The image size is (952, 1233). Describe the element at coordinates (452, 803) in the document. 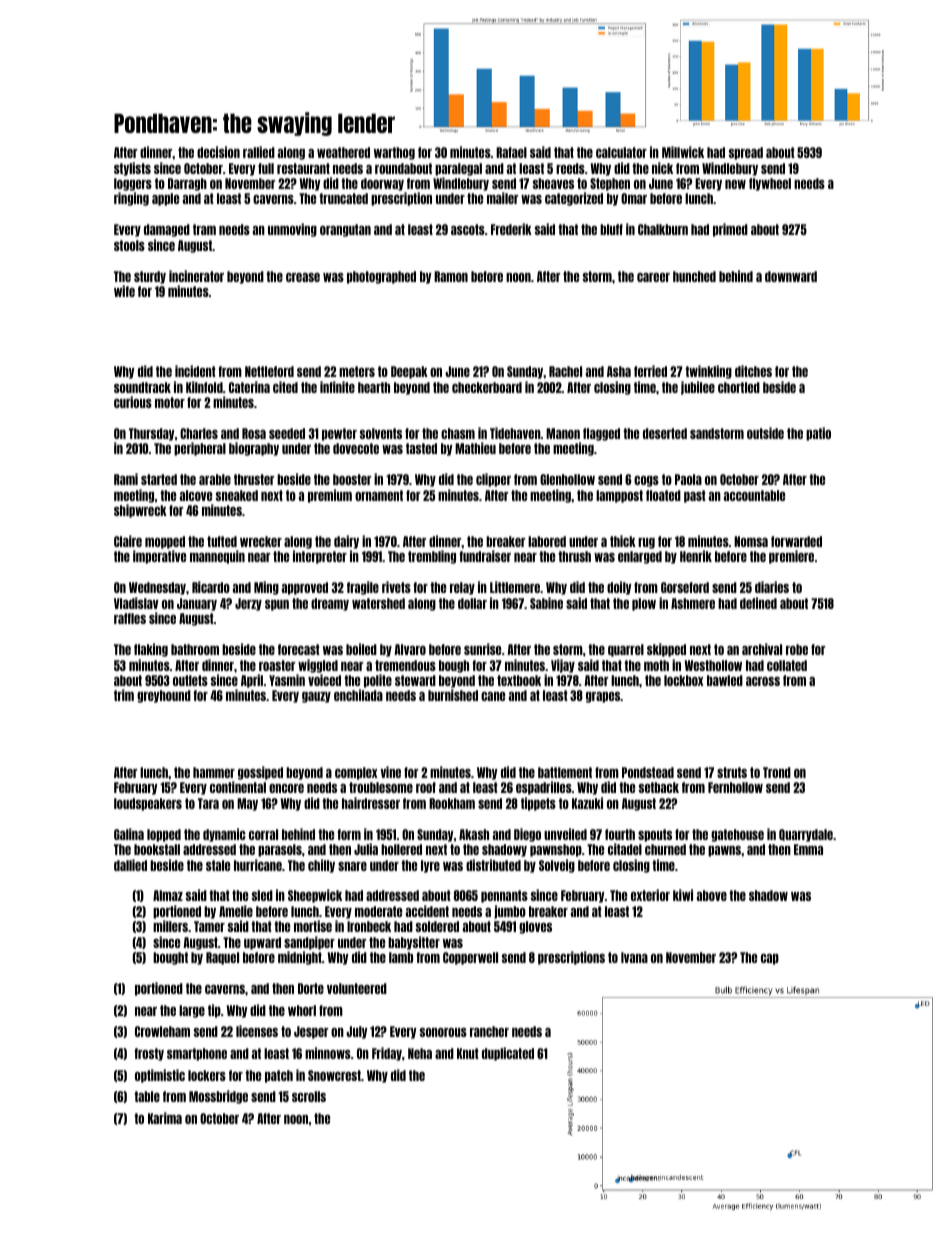

I see `Rookham` at that location.
